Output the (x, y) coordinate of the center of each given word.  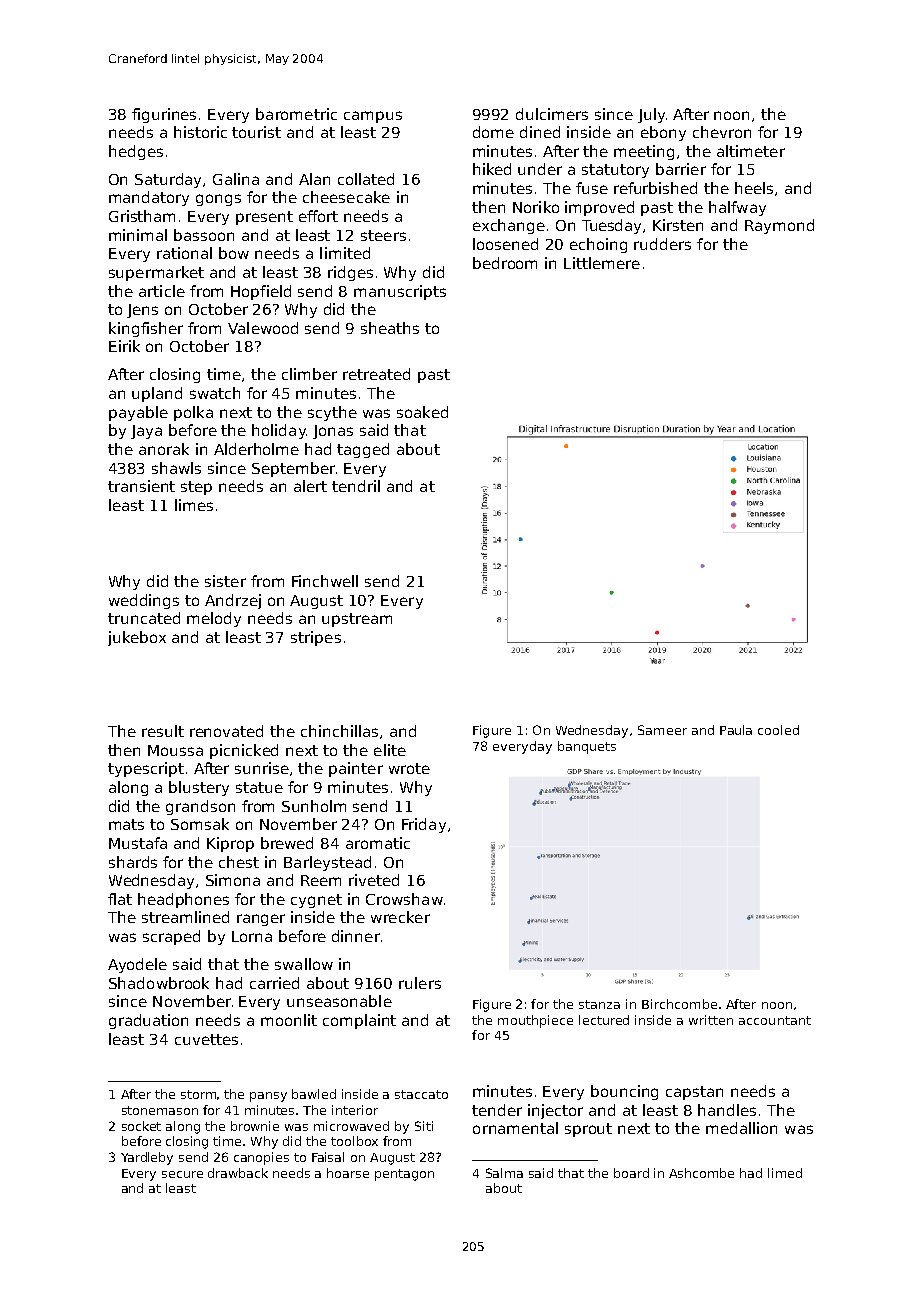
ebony (663, 133)
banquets (587, 747)
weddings (144, 601)
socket (141, 1126)
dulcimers (552, 114)
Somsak (200, 824)
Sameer (662, 730)
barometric (296, 114)
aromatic (378, 843)
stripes (316, 638)
